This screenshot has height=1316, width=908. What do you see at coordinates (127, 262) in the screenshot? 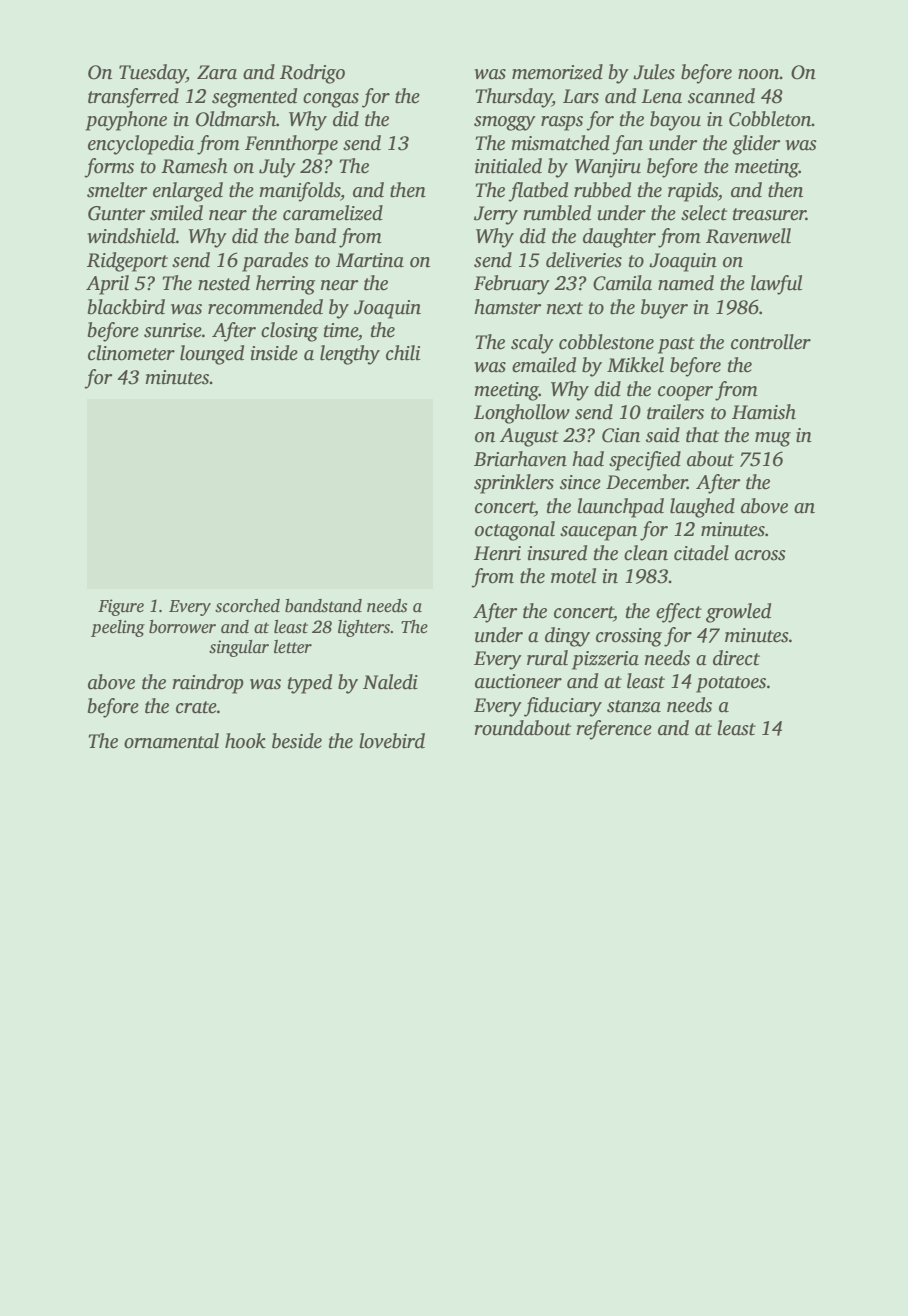
I see `Ridgeport` at bounding box center [127, 262].
